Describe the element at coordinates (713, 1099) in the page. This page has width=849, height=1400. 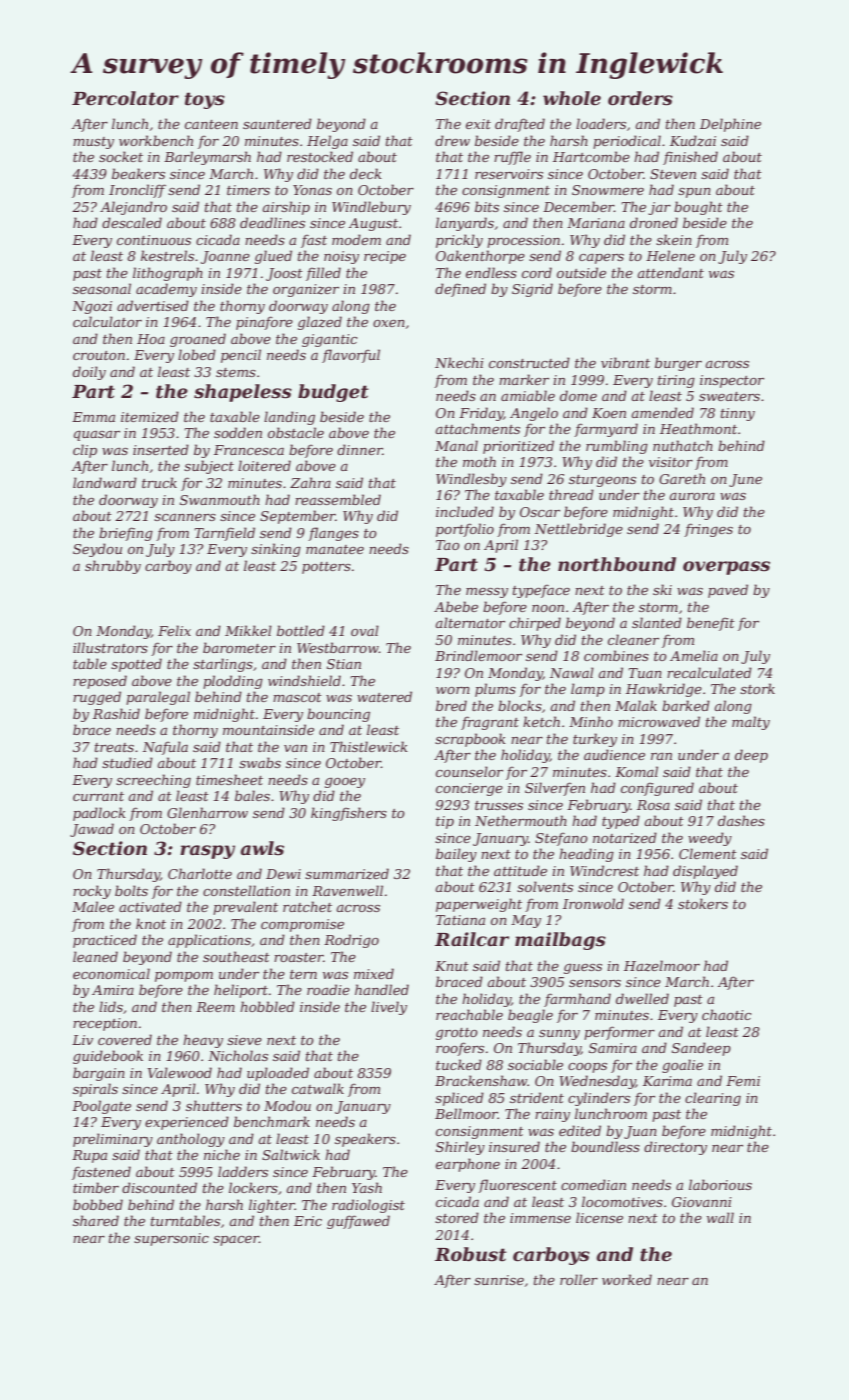
I see `clearing` at that location.
